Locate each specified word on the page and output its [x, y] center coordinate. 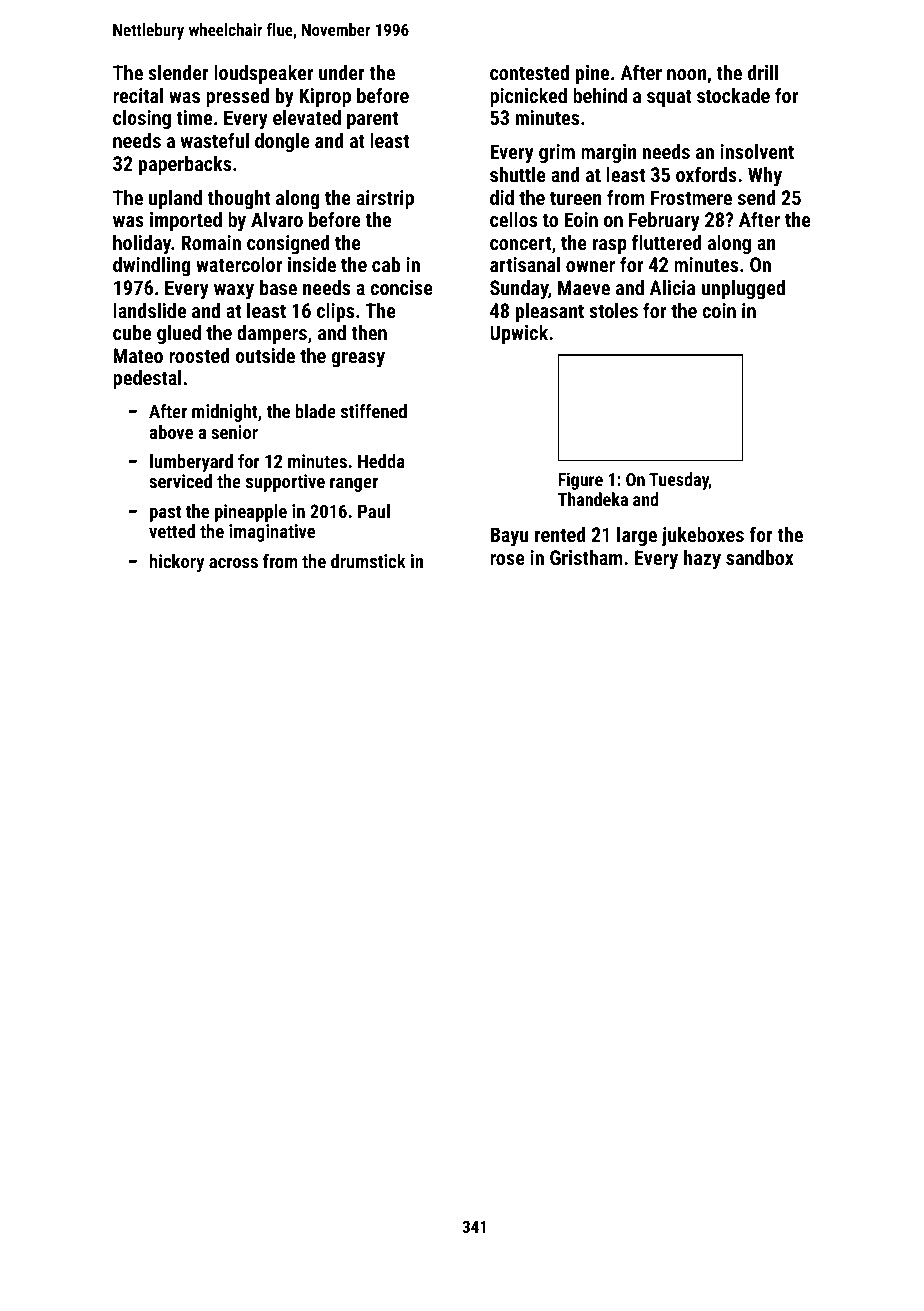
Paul [374, 511]
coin [719, 310]
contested [529, 72]
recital [138, 95]
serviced [180, 481]
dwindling [151, 266]
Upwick [519, 334]
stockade [733, 95]
